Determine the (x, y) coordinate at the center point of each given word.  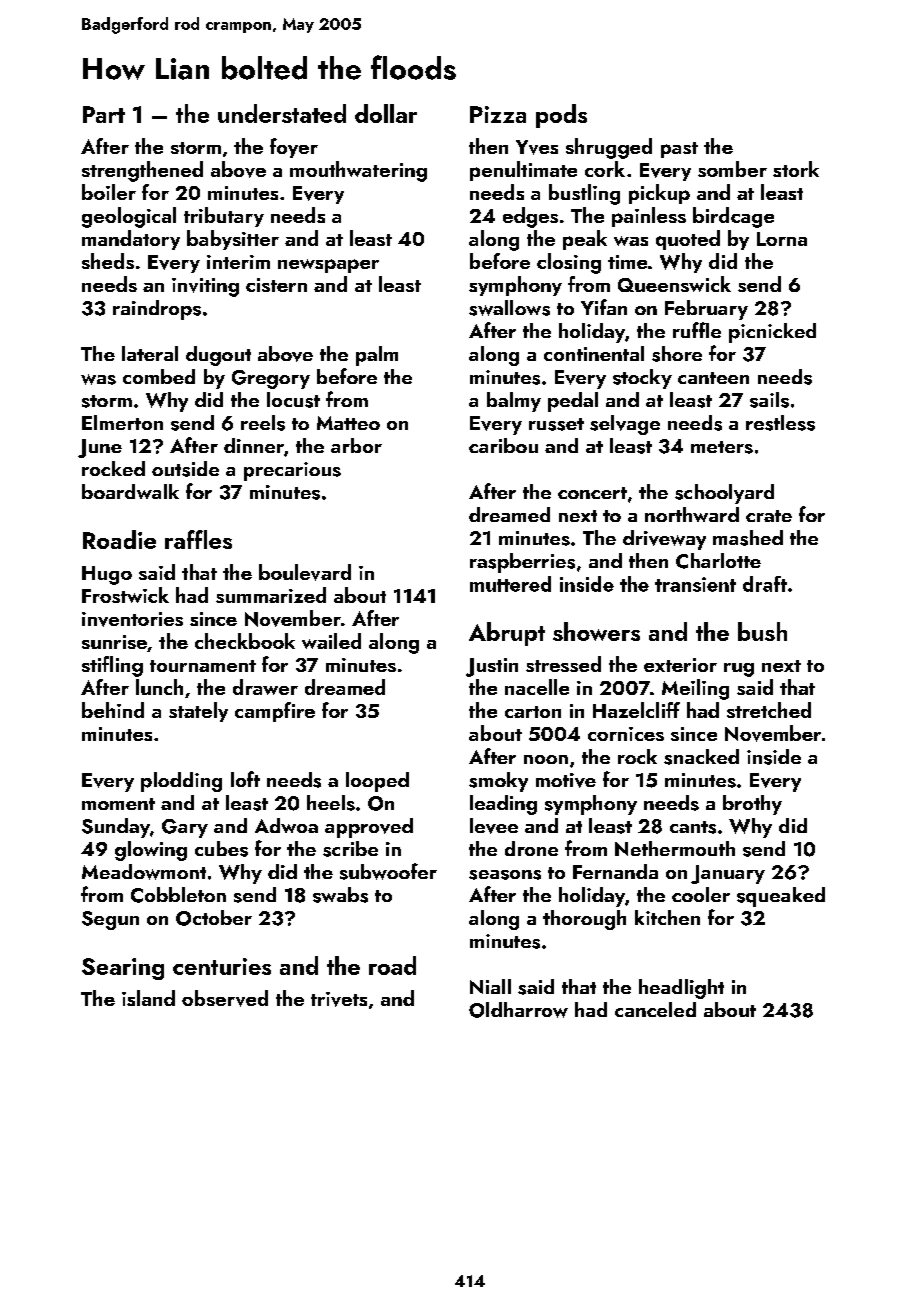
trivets (339, 999)
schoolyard (724, 494)
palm (377, 356)
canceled (655, 1009)
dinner (254, 445)
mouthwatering (358, 171)
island (148, 998)
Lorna (782, 239)
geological (129, 217)
